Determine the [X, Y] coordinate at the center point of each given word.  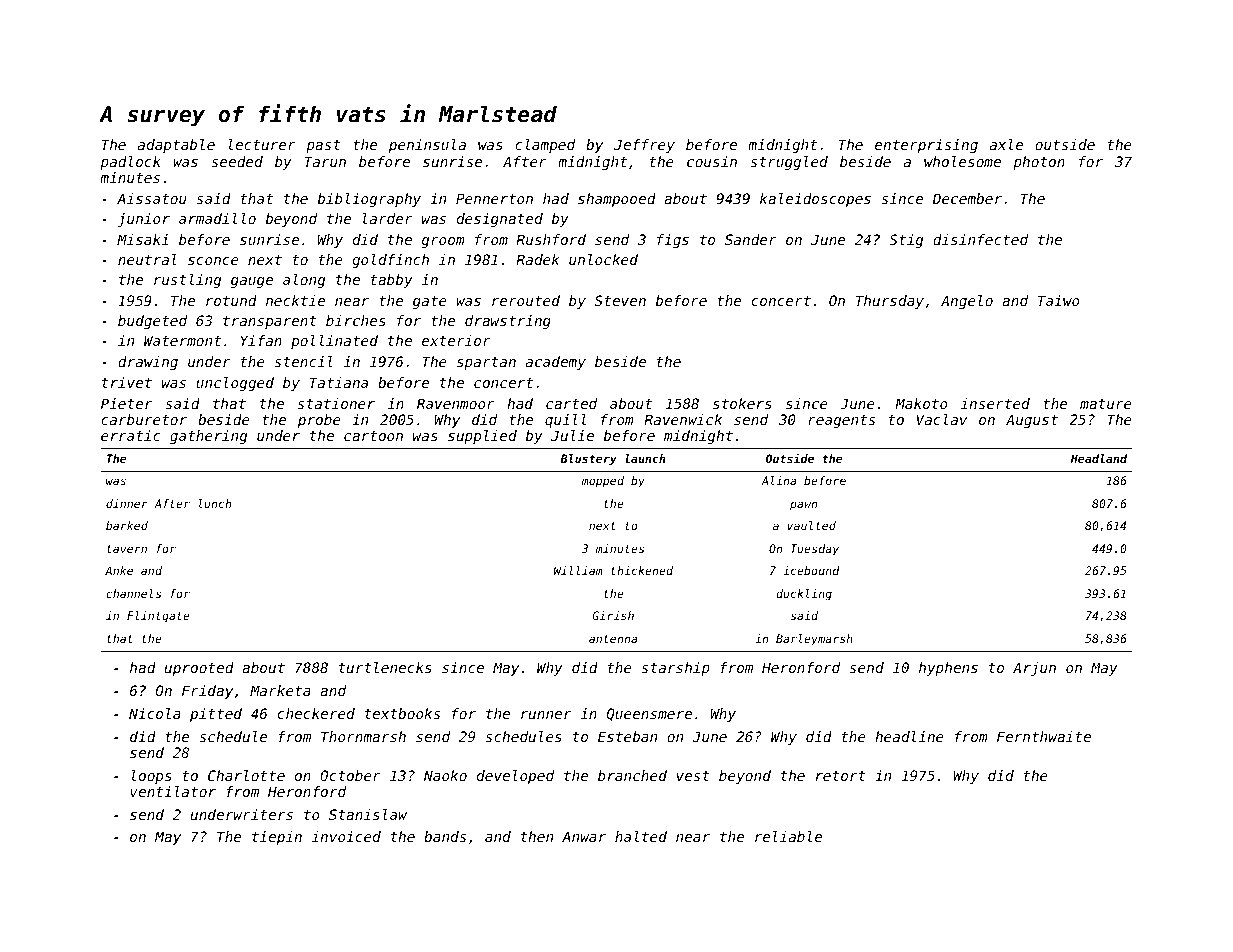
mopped [603, 482]
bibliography [369, 200]
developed [515, 777]
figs [673, 241]
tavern [127, 549]
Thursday [890, 302]
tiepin [277, 838]
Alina [778, 480]
